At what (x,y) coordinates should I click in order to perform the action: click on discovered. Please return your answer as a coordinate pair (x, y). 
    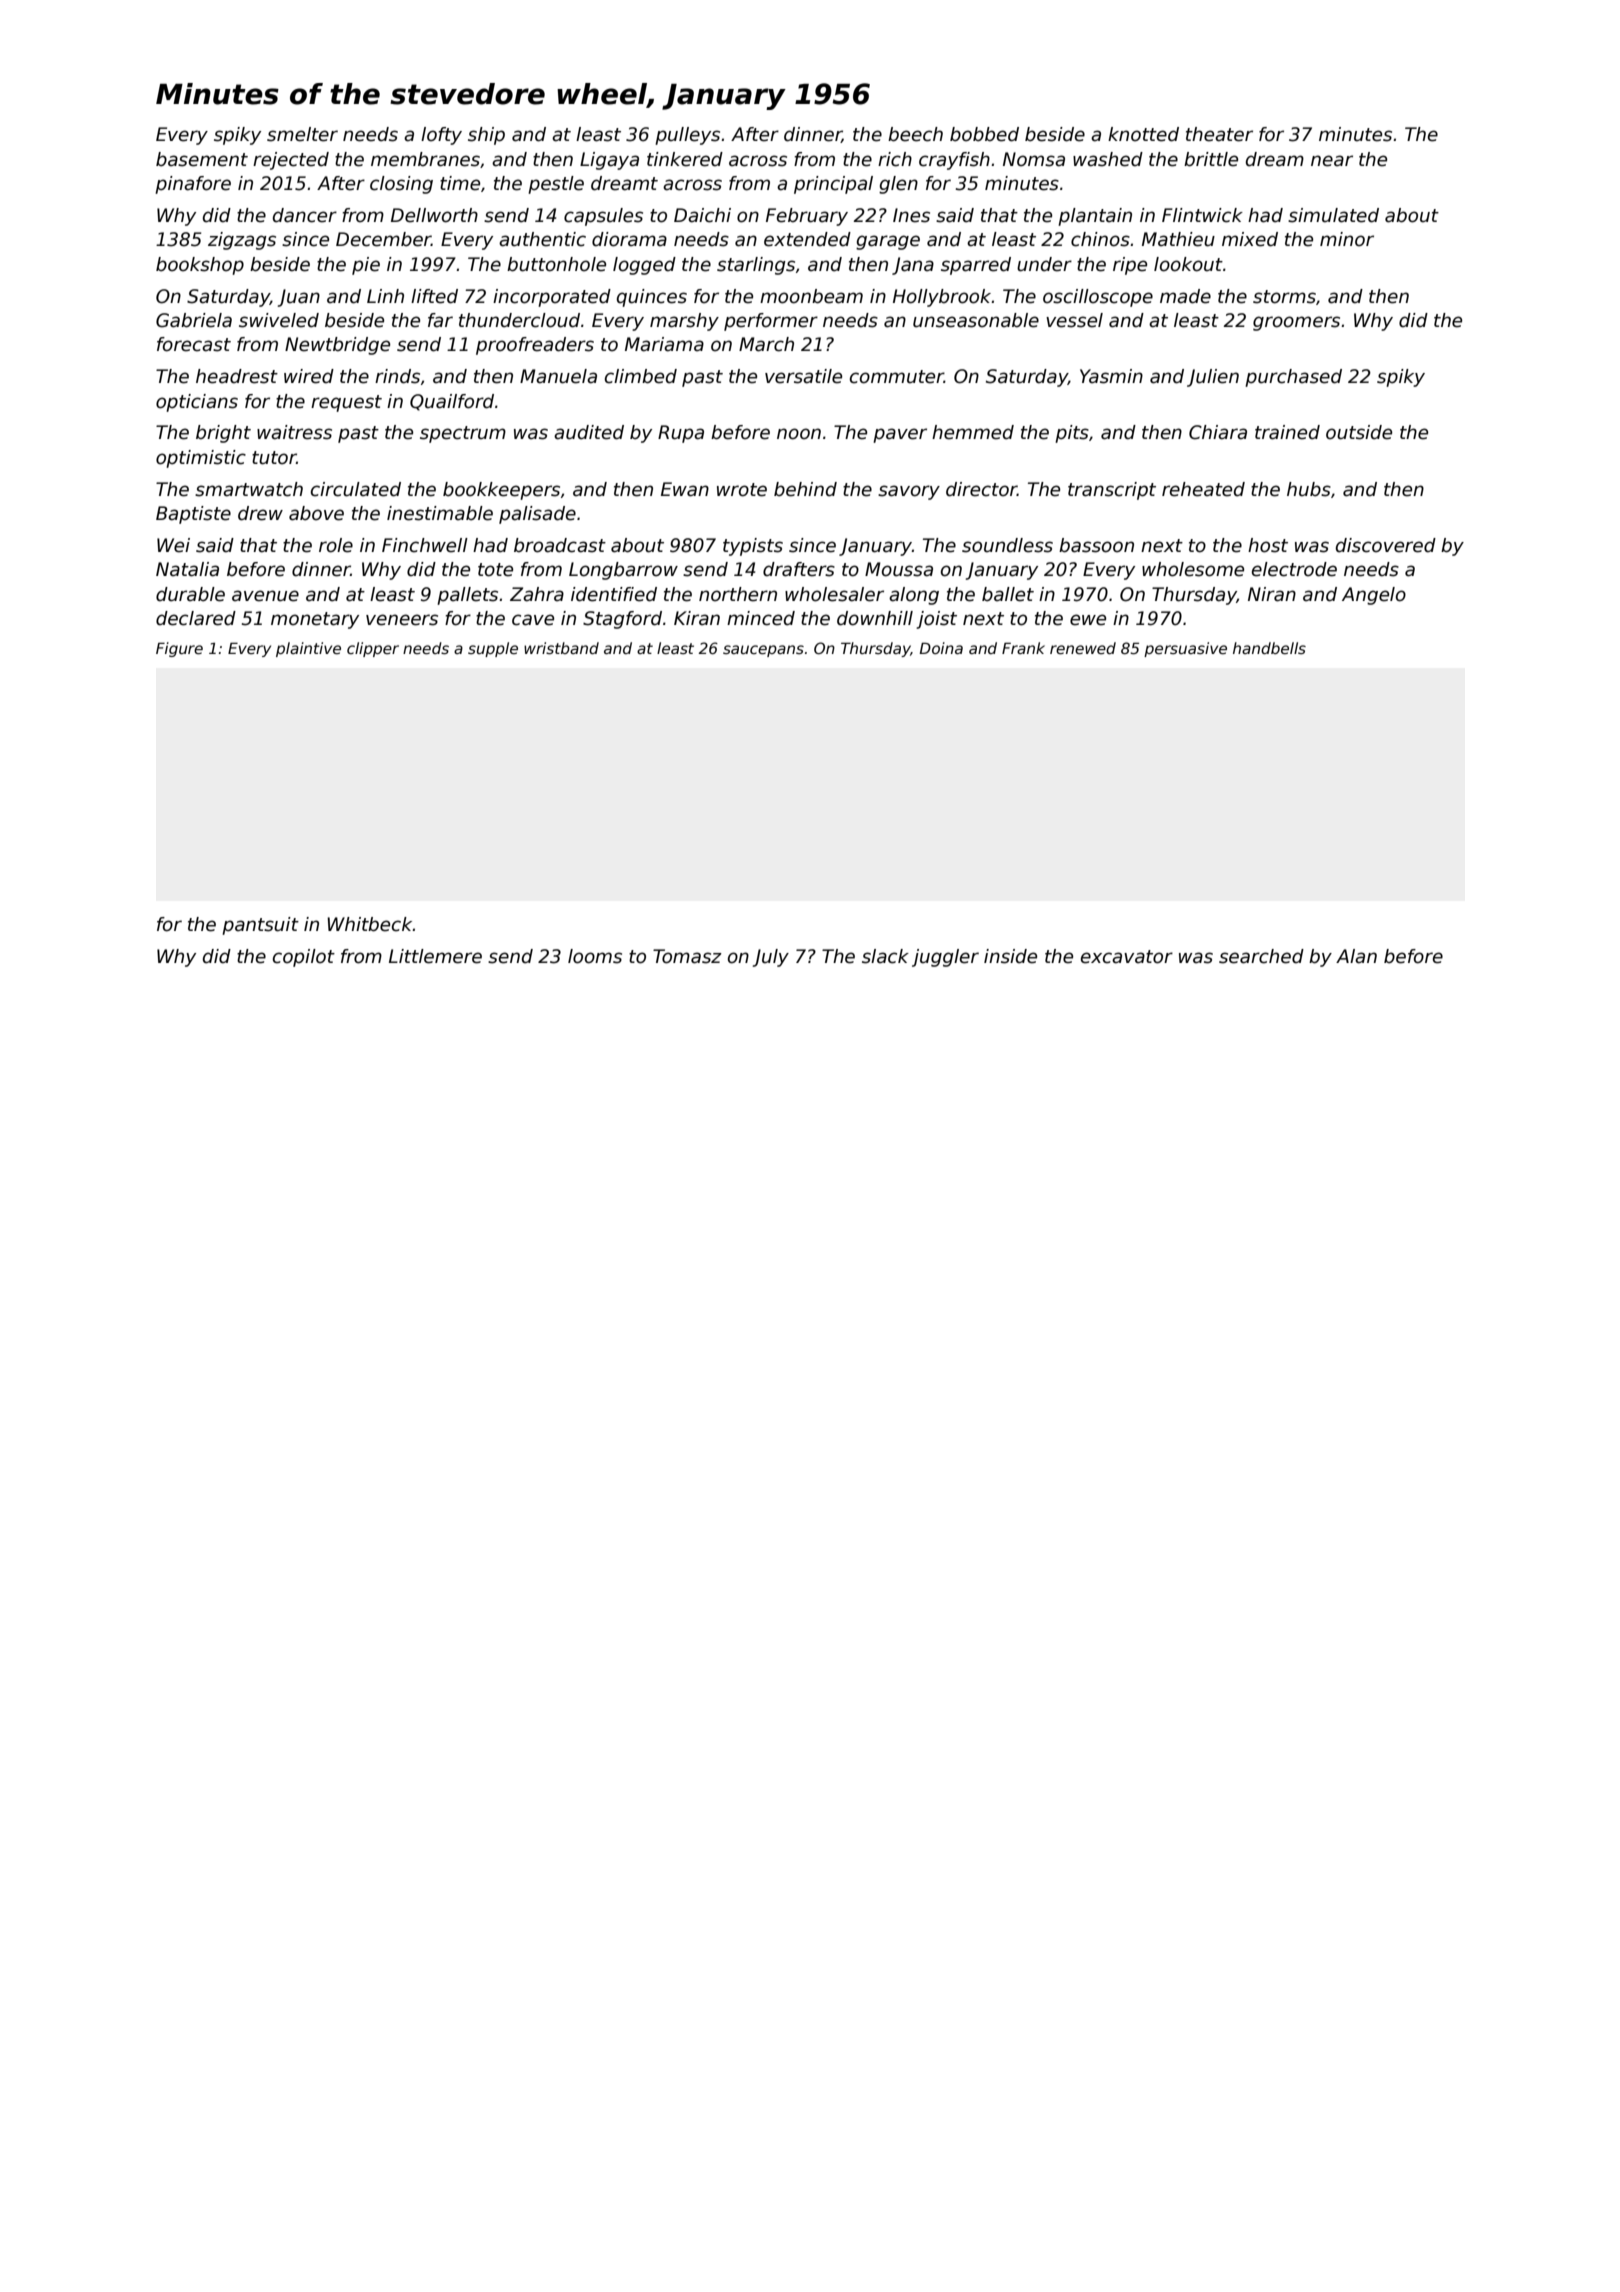
    Looking at the image, I should click on (1386, 545).
